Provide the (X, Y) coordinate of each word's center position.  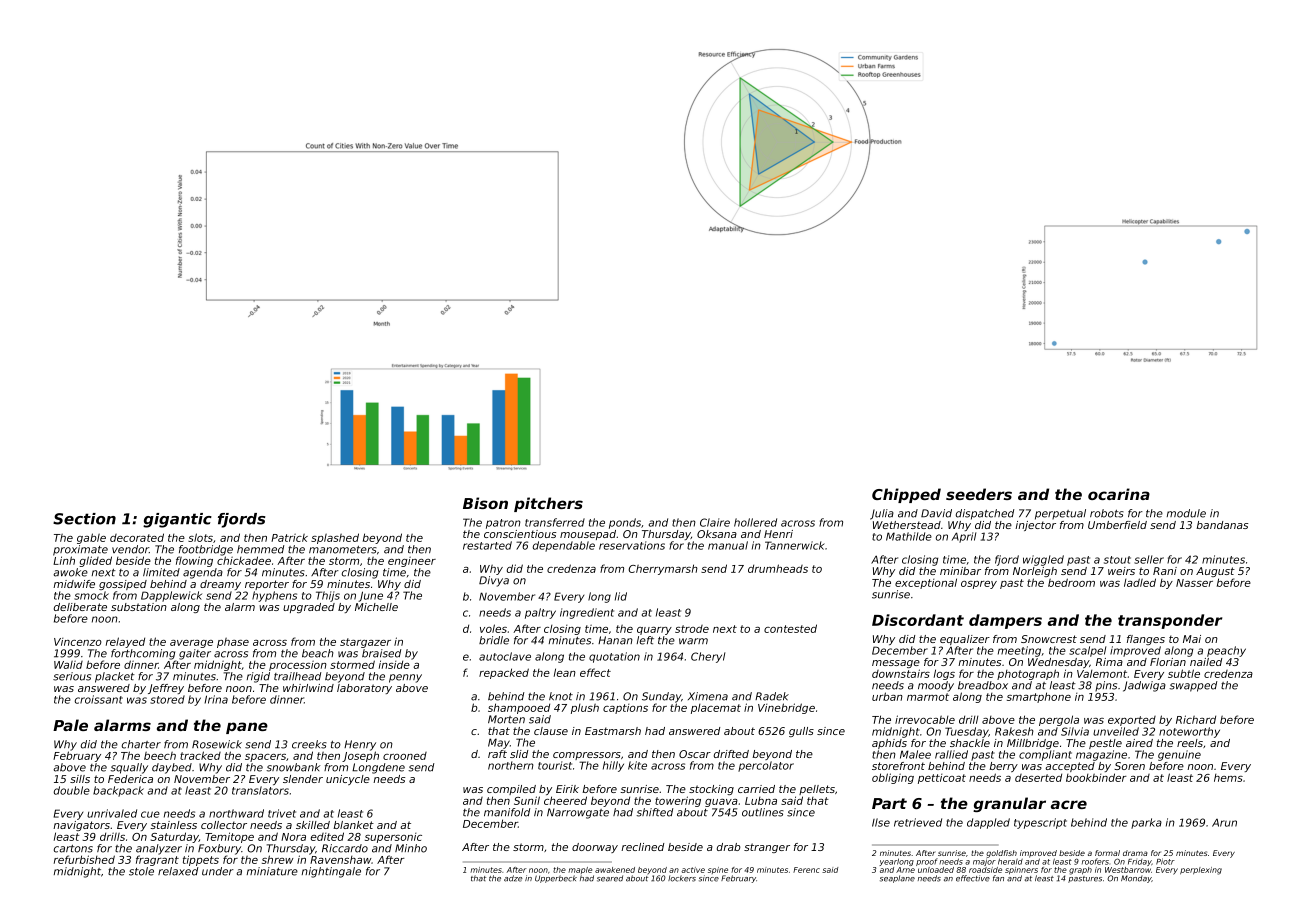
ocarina (1119, 494)
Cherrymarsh (663, 569)
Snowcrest (1049, 639)
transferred (555, 522)
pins (1106, 686)
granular (1009, 804)
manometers (343, 550)
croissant (99, 699)
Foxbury (219, 849)
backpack (118, 791)
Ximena (708, 696)
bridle (494, 640)
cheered (565, 800)
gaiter (195, 654)
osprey (979, 585)
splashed (335, 538)
